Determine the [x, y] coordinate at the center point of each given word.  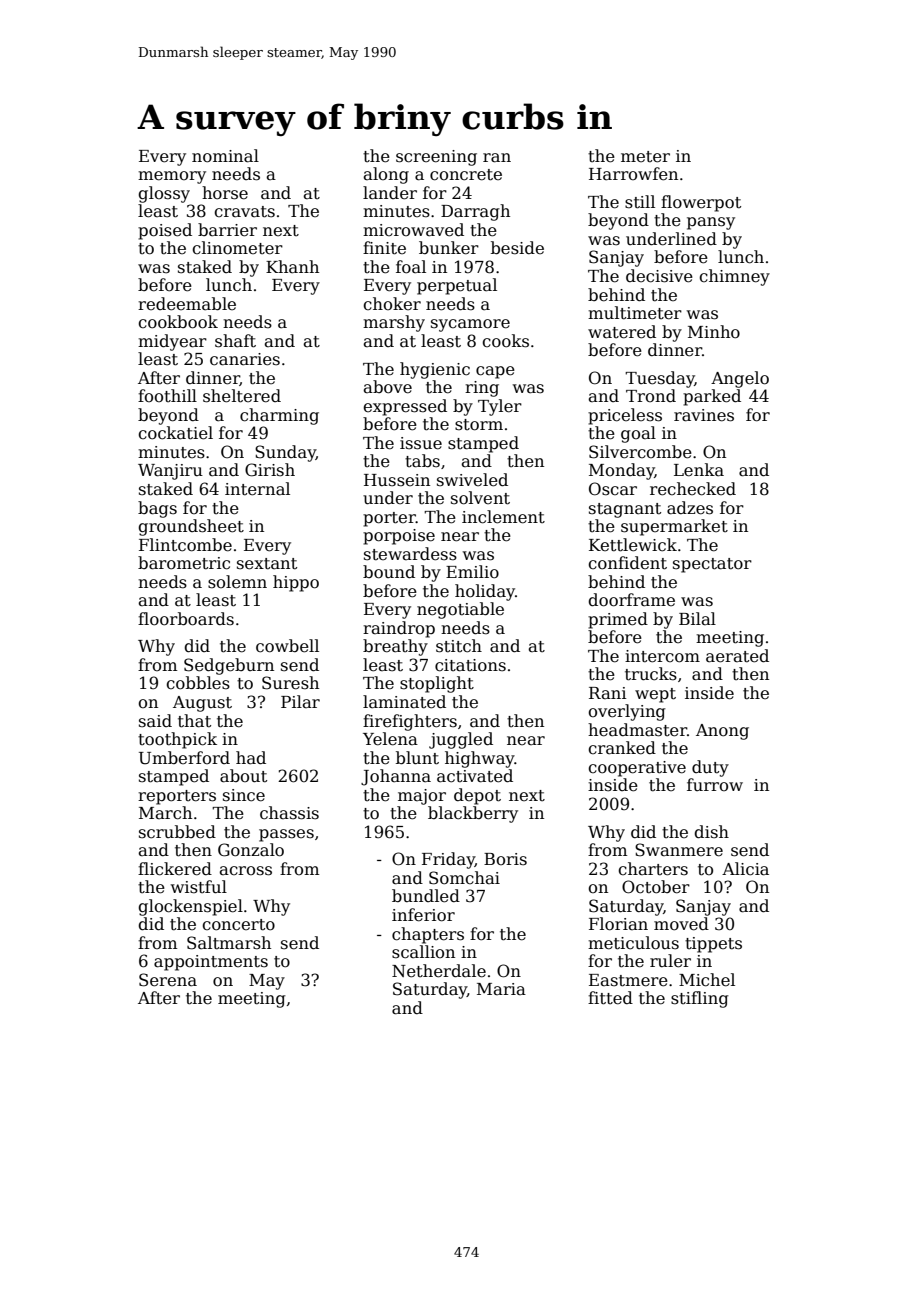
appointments [211, 963]
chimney [734, 277]
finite [384, 248]
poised [165, 231]
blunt [417, 758]
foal [411, 267]
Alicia [745, 869]
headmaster [637, 730]
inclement [503, 517]
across [245, 871]
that [194, 721]
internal [257, 489]
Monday [622, 471]
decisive [659, 276]
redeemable [187, 304]
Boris [505, 859]
